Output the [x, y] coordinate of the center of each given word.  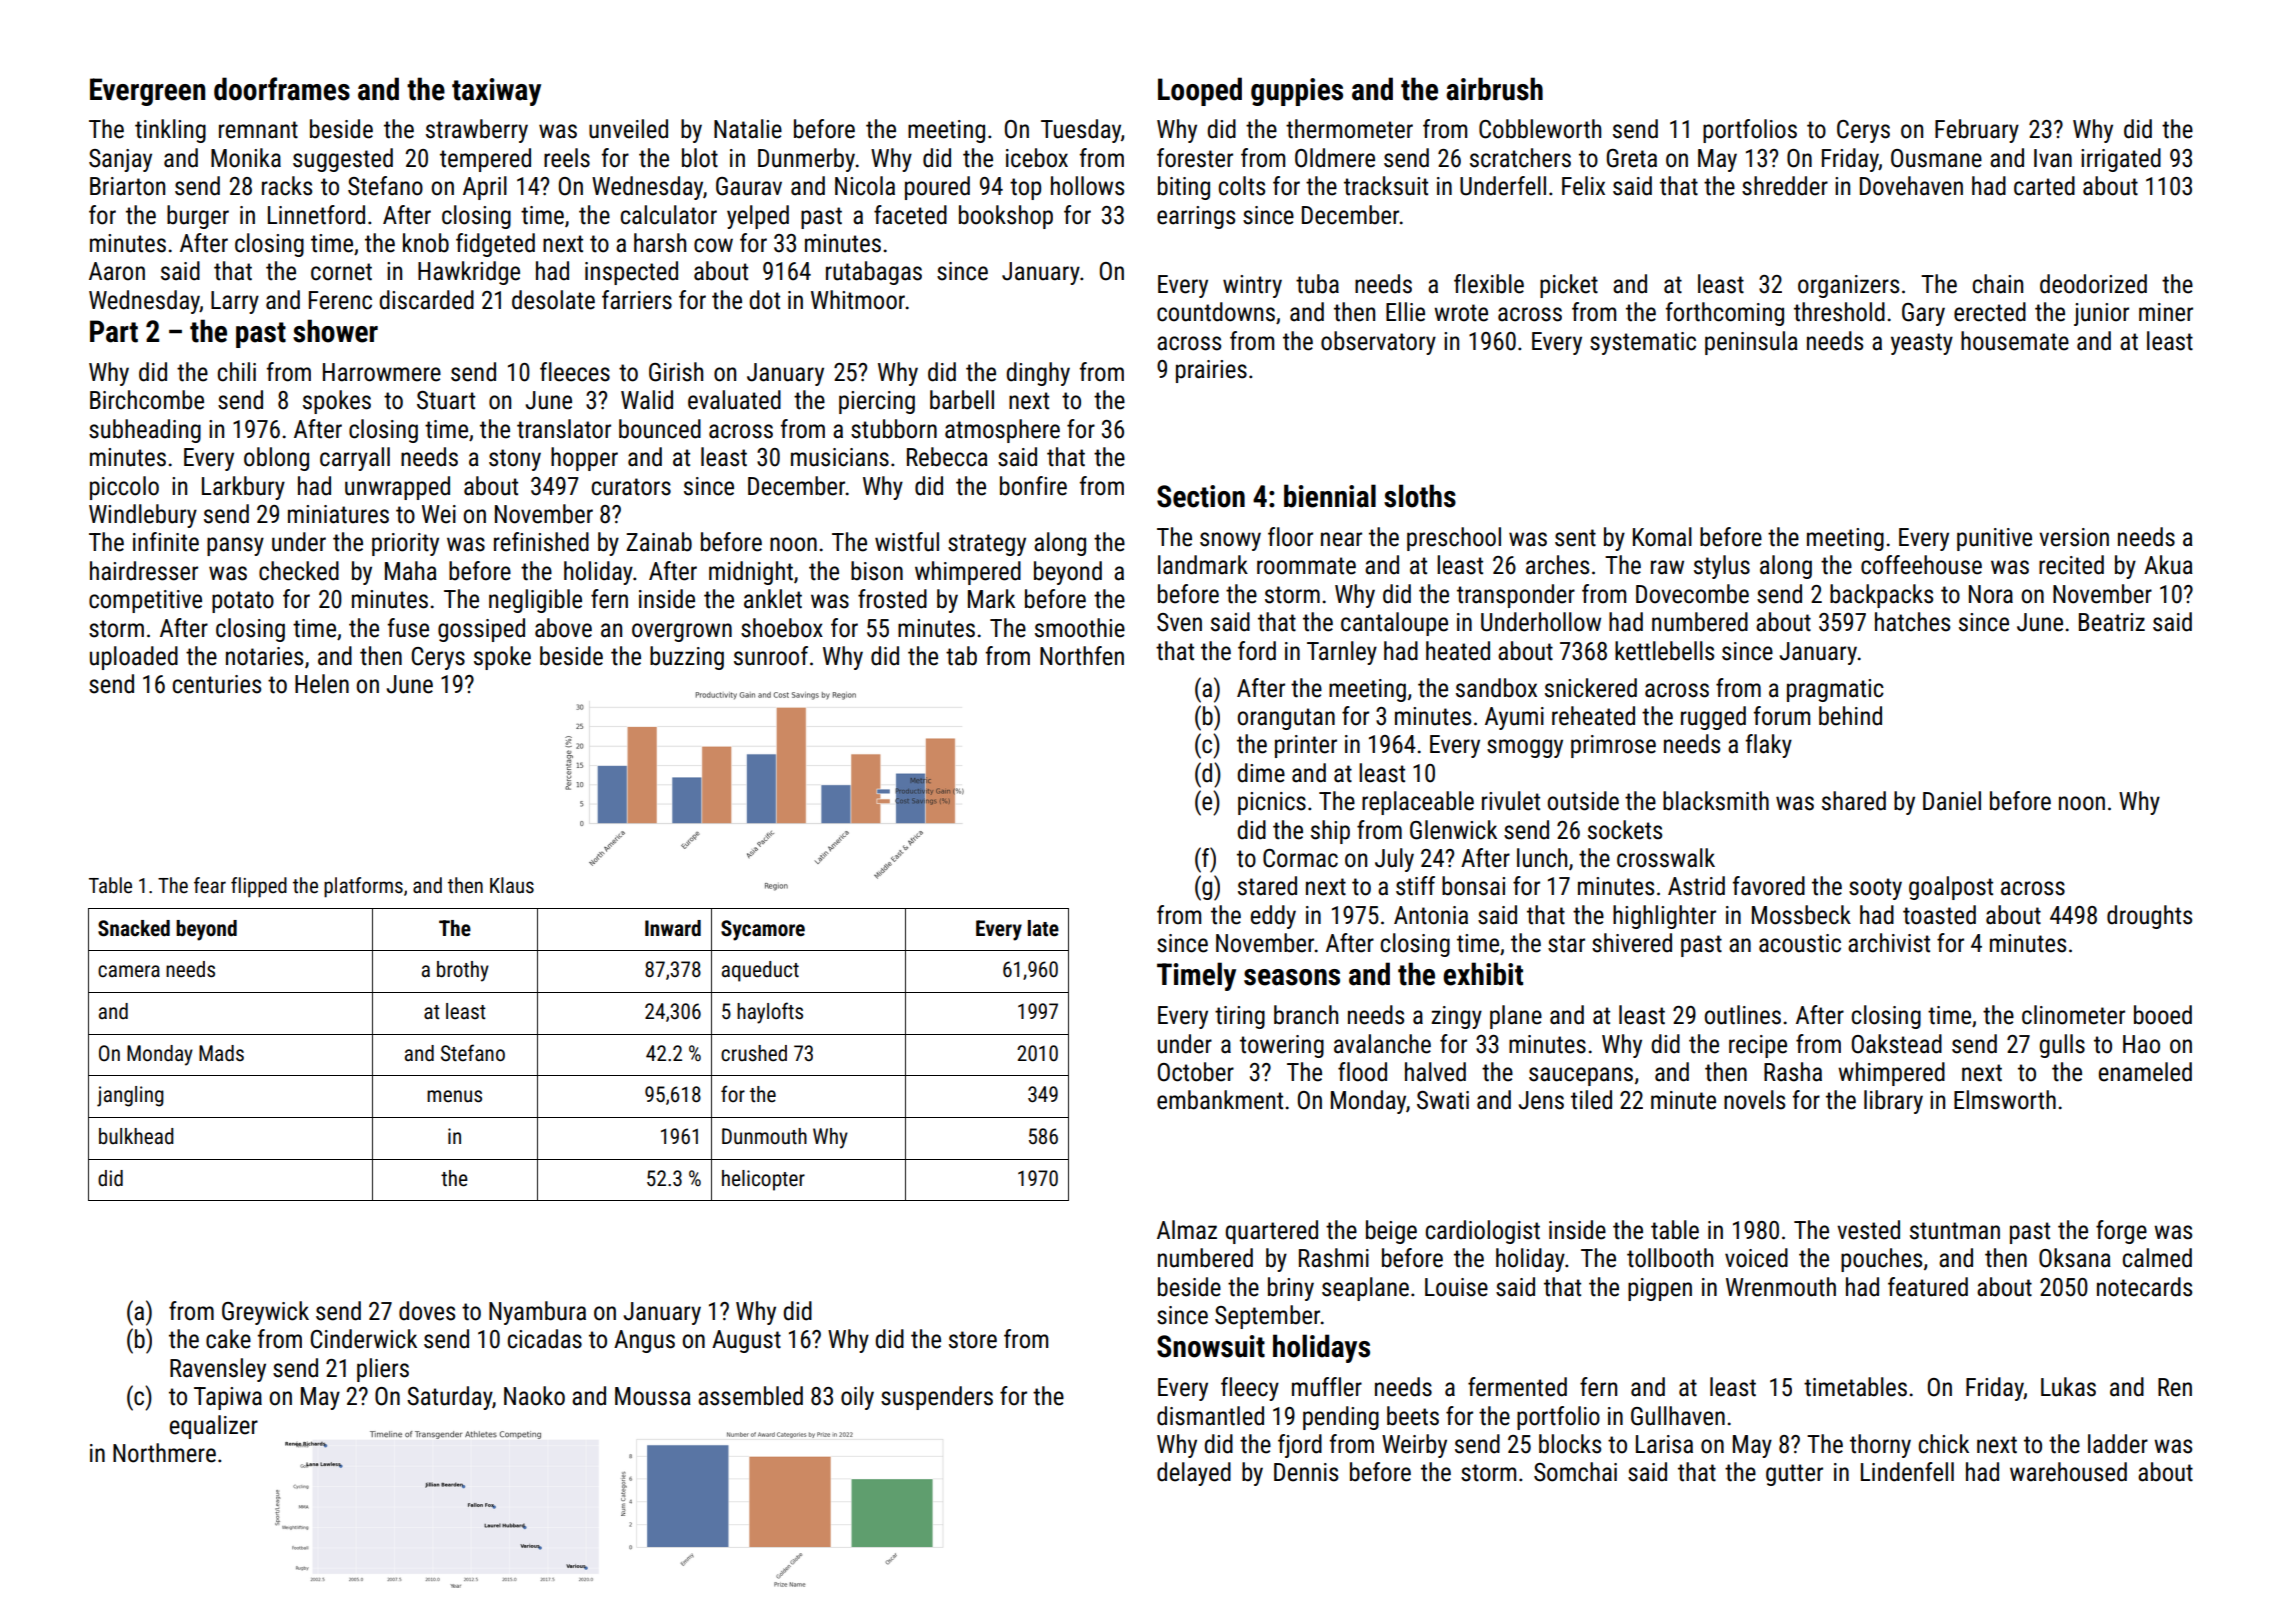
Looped [1200, 91]
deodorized [2093, 284]
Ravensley [218, 1370]
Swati [1443, 1100]
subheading [145, 431]
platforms [363, 887]
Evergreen [147, 92]
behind [1850, 716]
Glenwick [1453, 830]
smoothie [1080, 628]
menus [454, 1096]
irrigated [2121, 160]
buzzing [687, 658]
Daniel [1952, 801]
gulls [2062, 1046]
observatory [1378, 343]
